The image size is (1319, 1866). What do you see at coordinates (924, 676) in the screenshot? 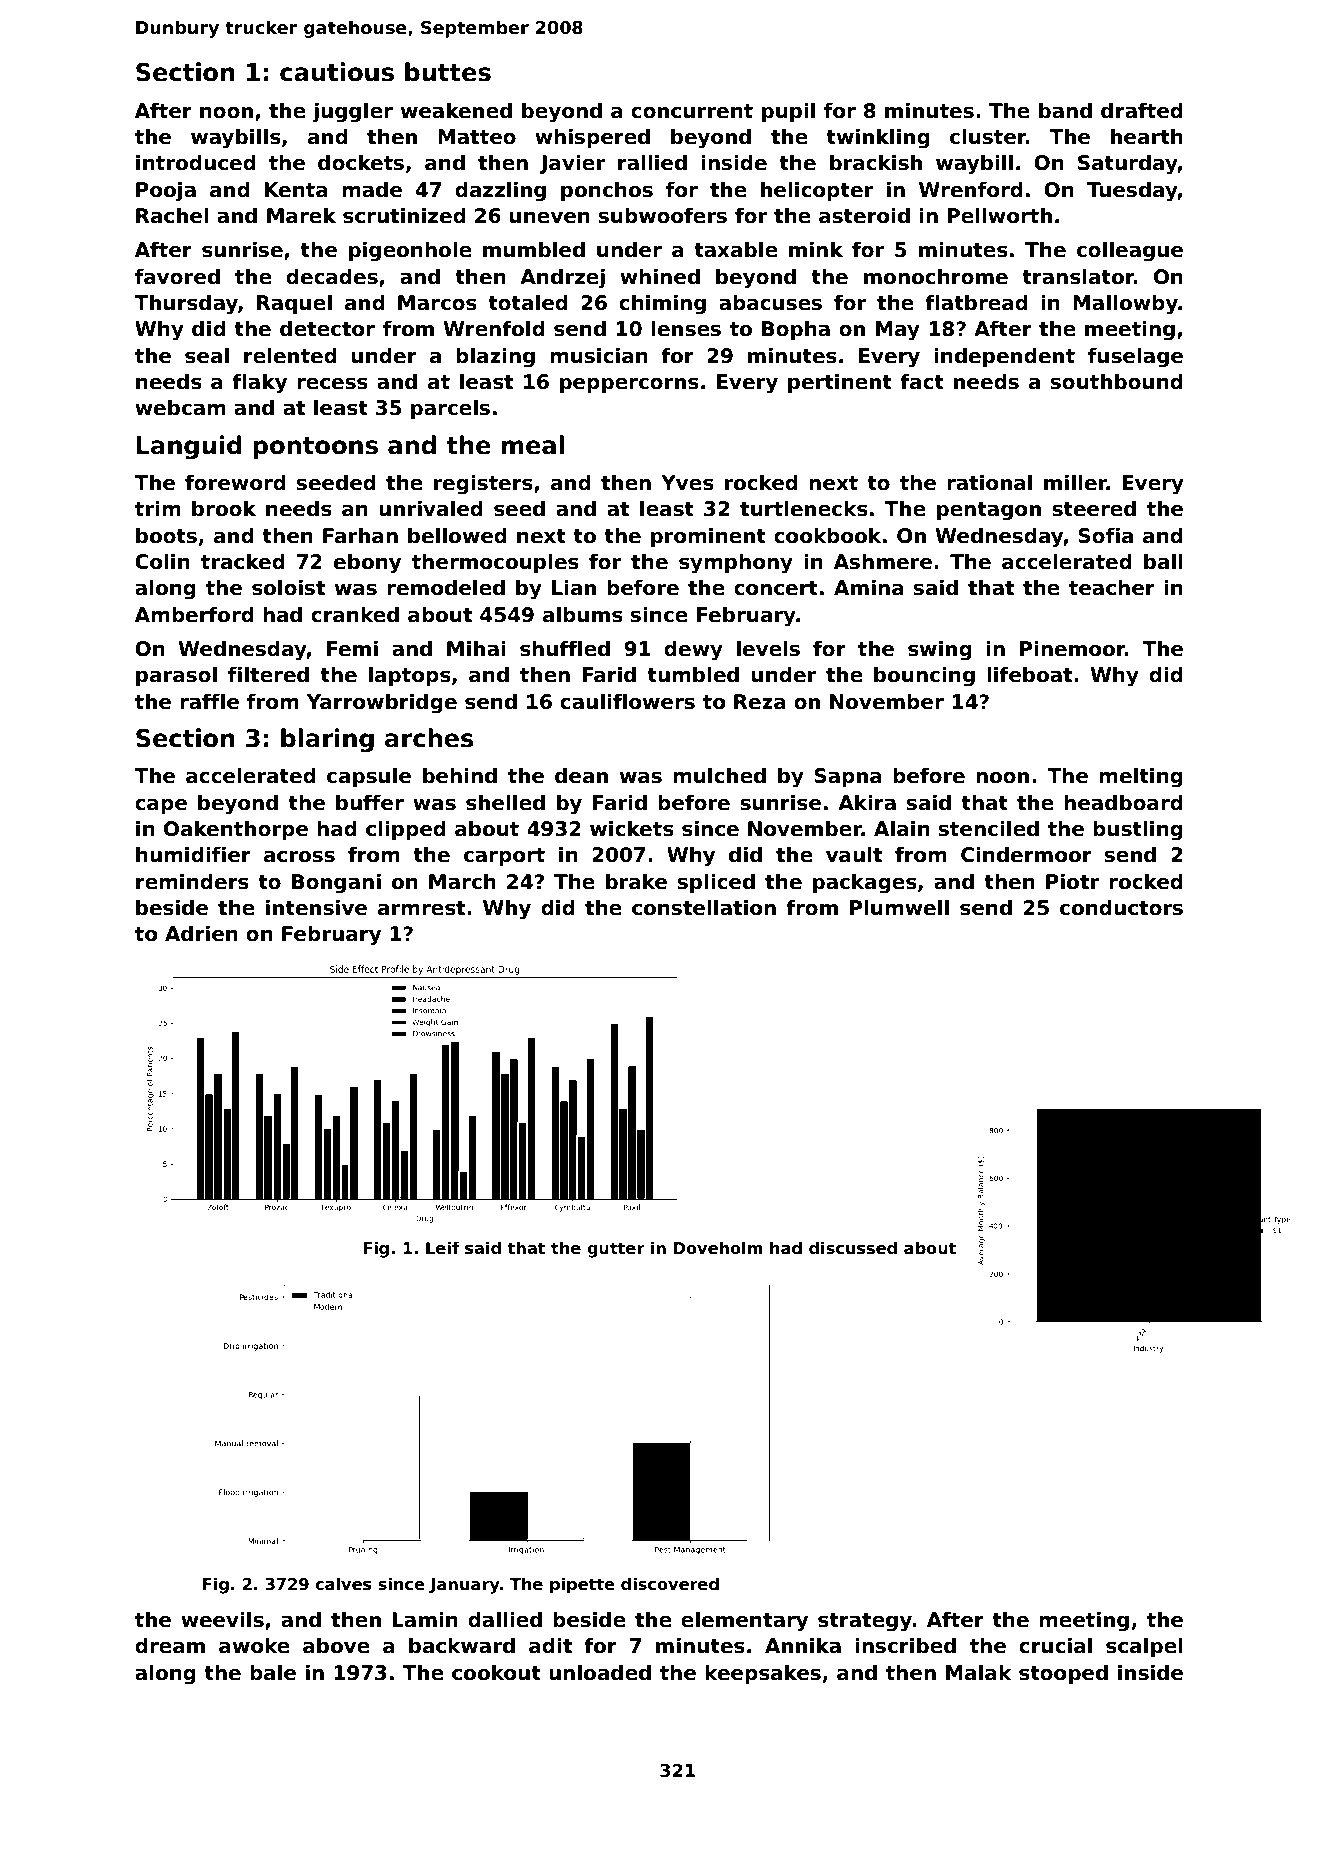
I see `bouncing` at bounding box center [924, 676].
